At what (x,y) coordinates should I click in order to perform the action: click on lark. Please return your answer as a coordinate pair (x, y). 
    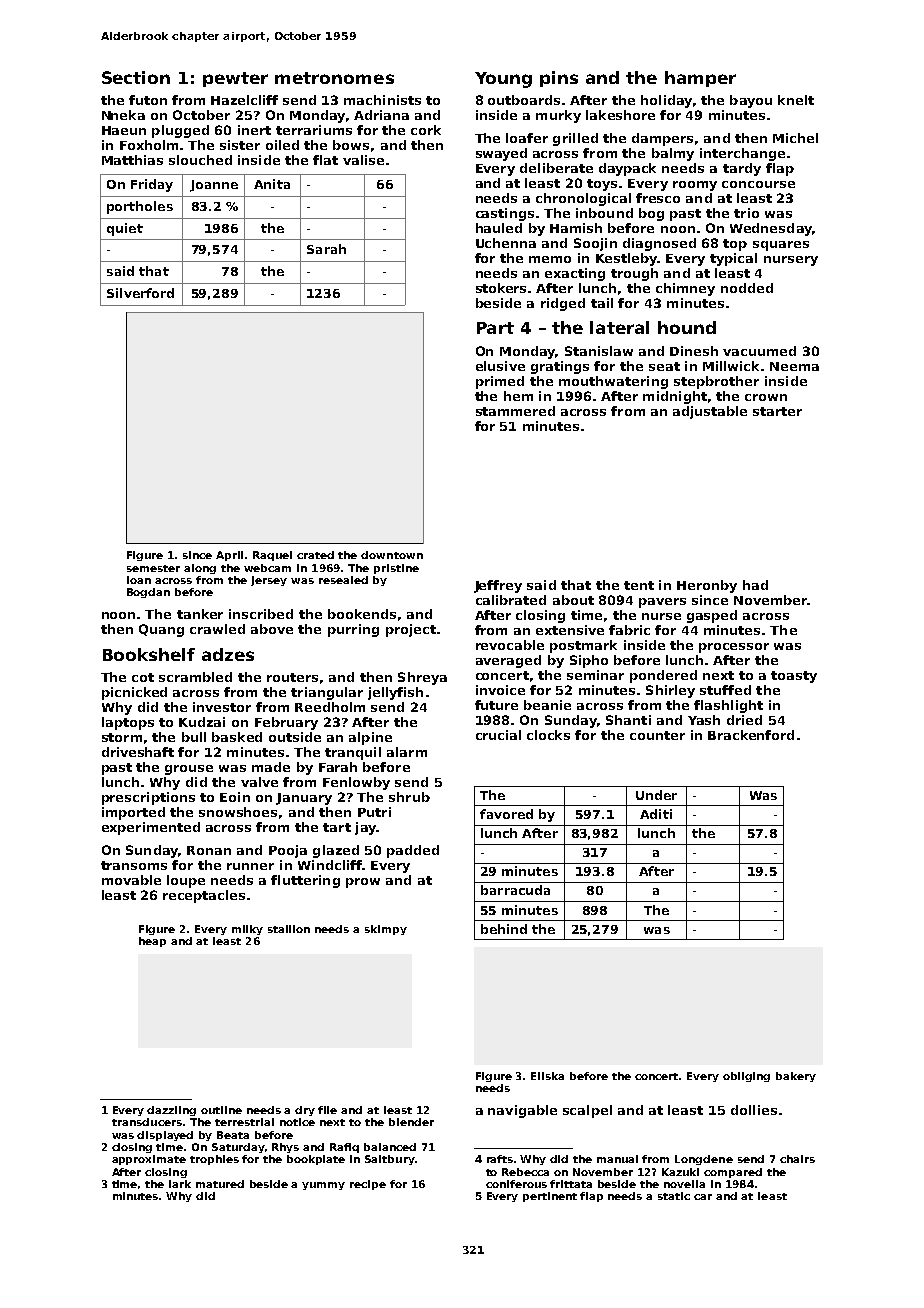
    Looking at the image, I should click on (180, 1184).
